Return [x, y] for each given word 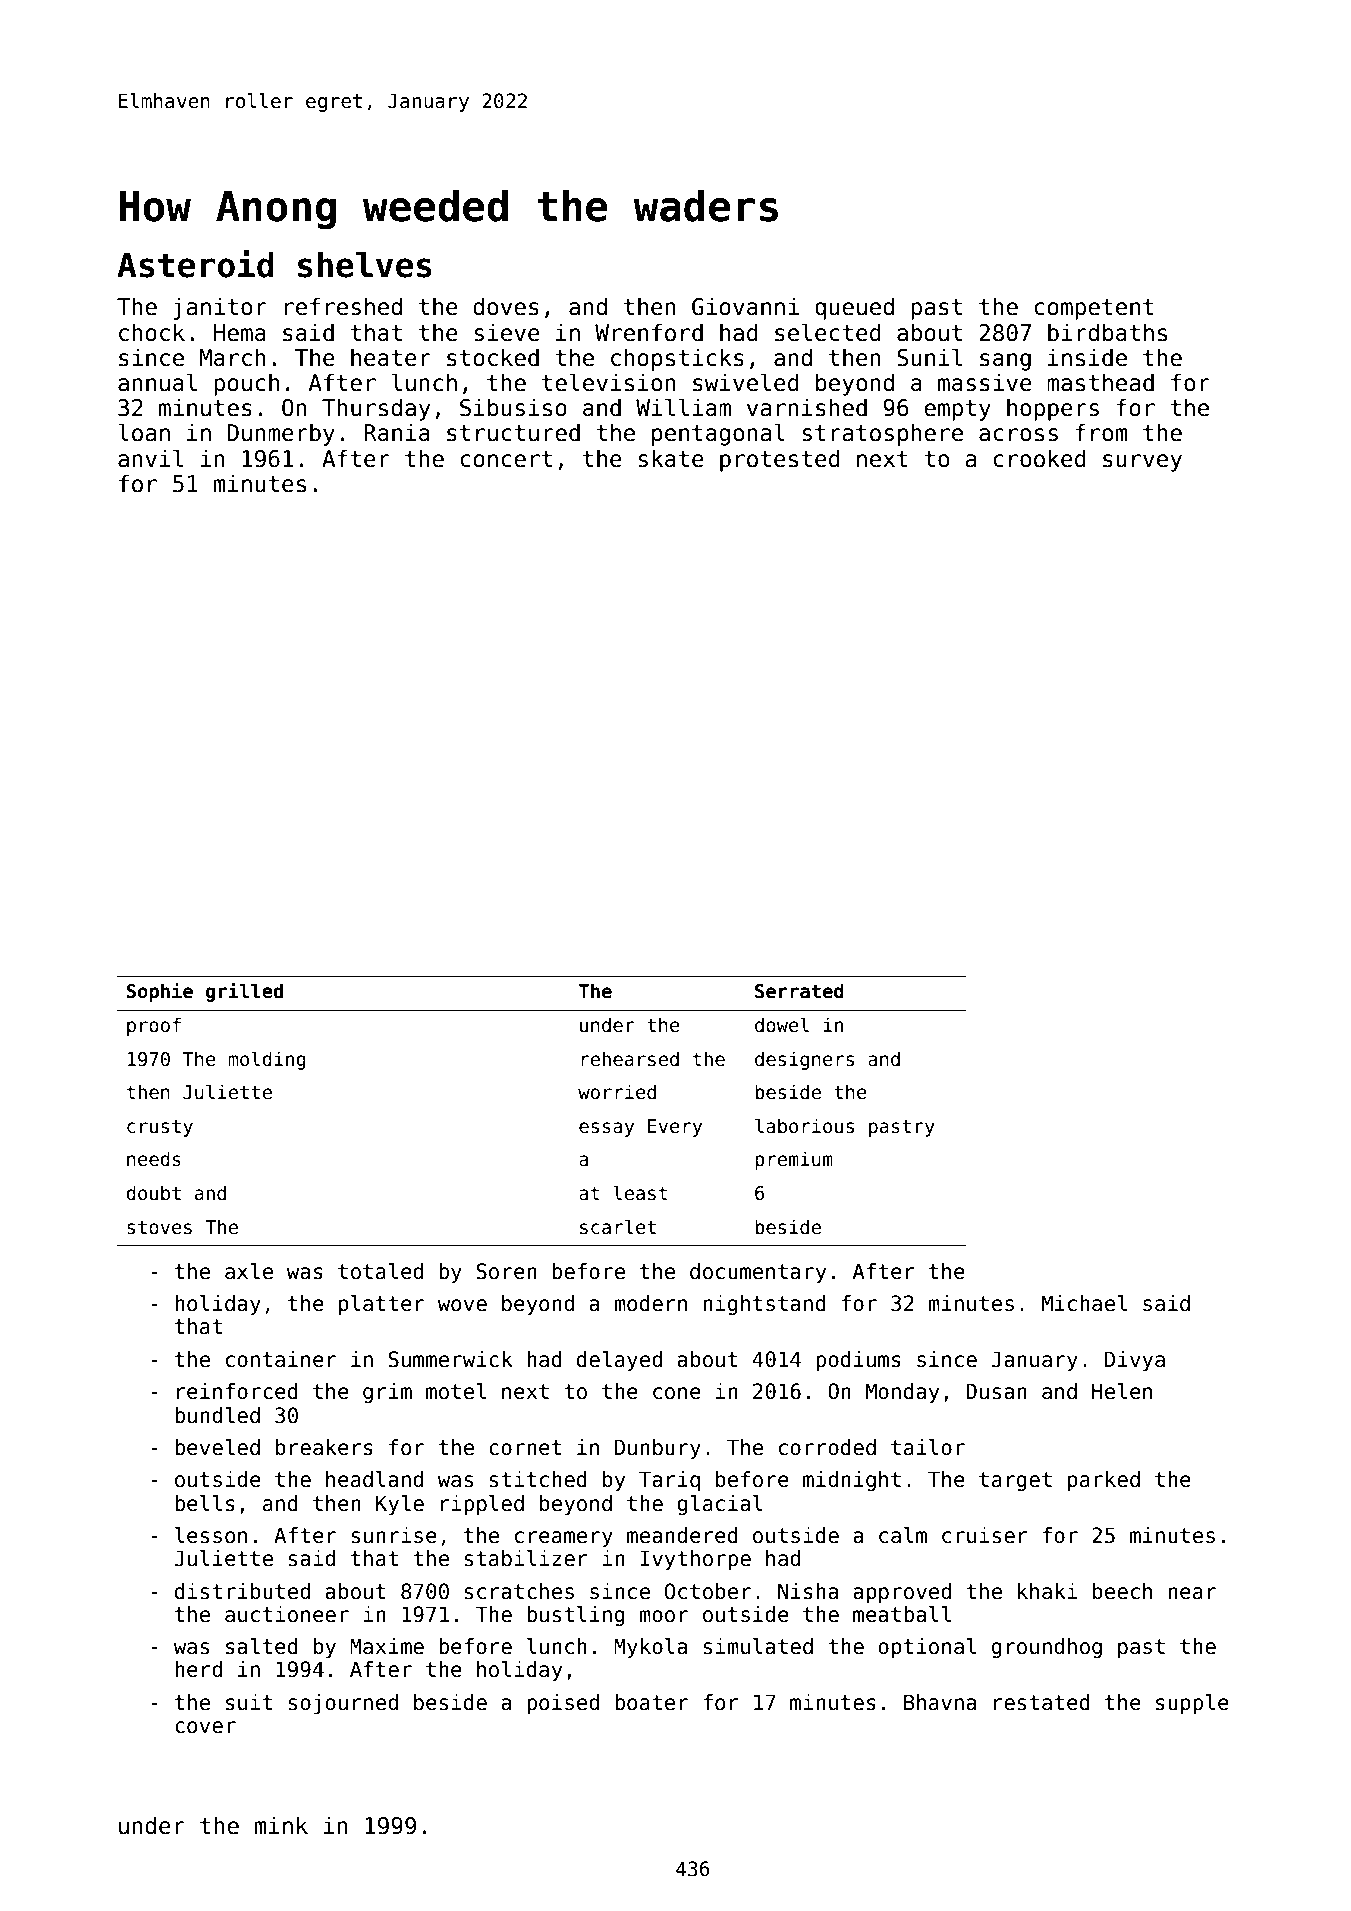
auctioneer [287, 1614]
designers [804, 1060]
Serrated [799, 991]
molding [267, 1060]
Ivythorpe [695, 1560]
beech [1122, 1591]
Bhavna [940, 1702]
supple [1192, 1704]
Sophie [160, 992]
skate [671, 458]
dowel [782, 1025]
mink [281, 1825]
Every [675, 1128]
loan [144, 432]
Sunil [929, 357]
